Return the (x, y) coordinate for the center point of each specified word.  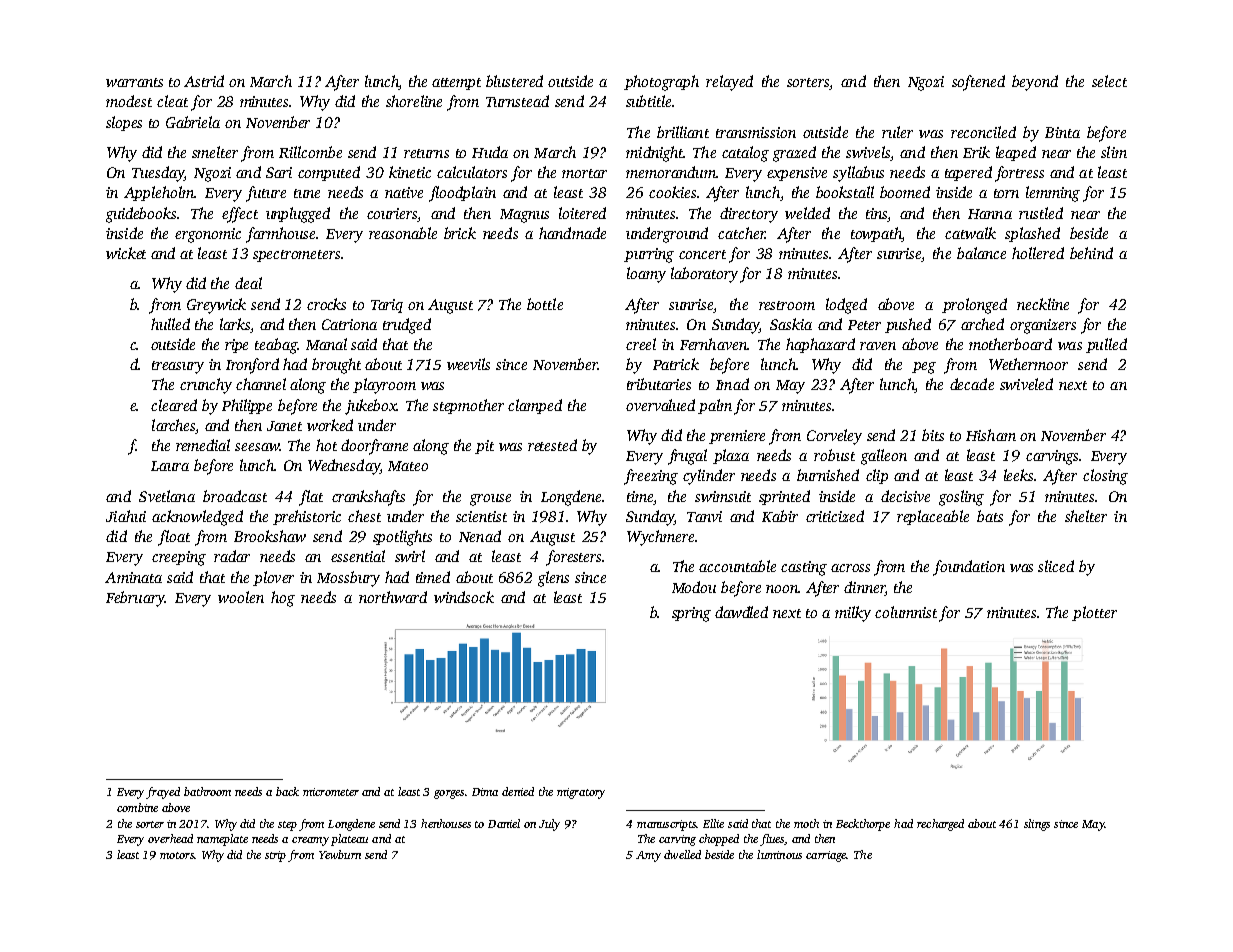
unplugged (298, 215)
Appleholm (159, 193)
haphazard (820, 345)
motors (177, 855)
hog (283, 599)
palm (715, 406)
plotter (1094, 613)
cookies (672, 192)
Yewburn (340, 854)
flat (311, 498)
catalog (745, 154)
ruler (897, 132)
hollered (1038, 253)
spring (691, 614)
